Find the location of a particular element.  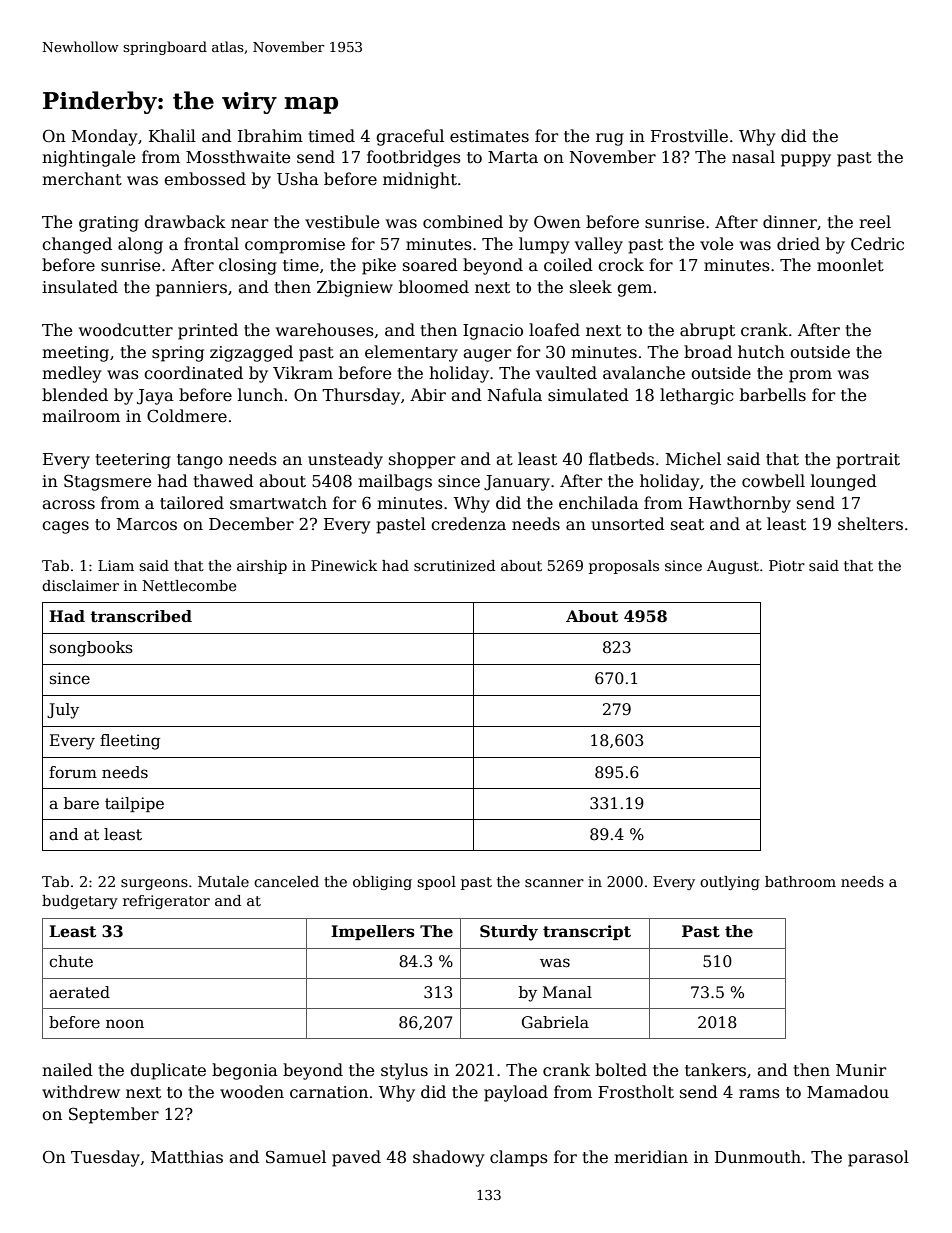

across is located at coordinates (68, 505).
